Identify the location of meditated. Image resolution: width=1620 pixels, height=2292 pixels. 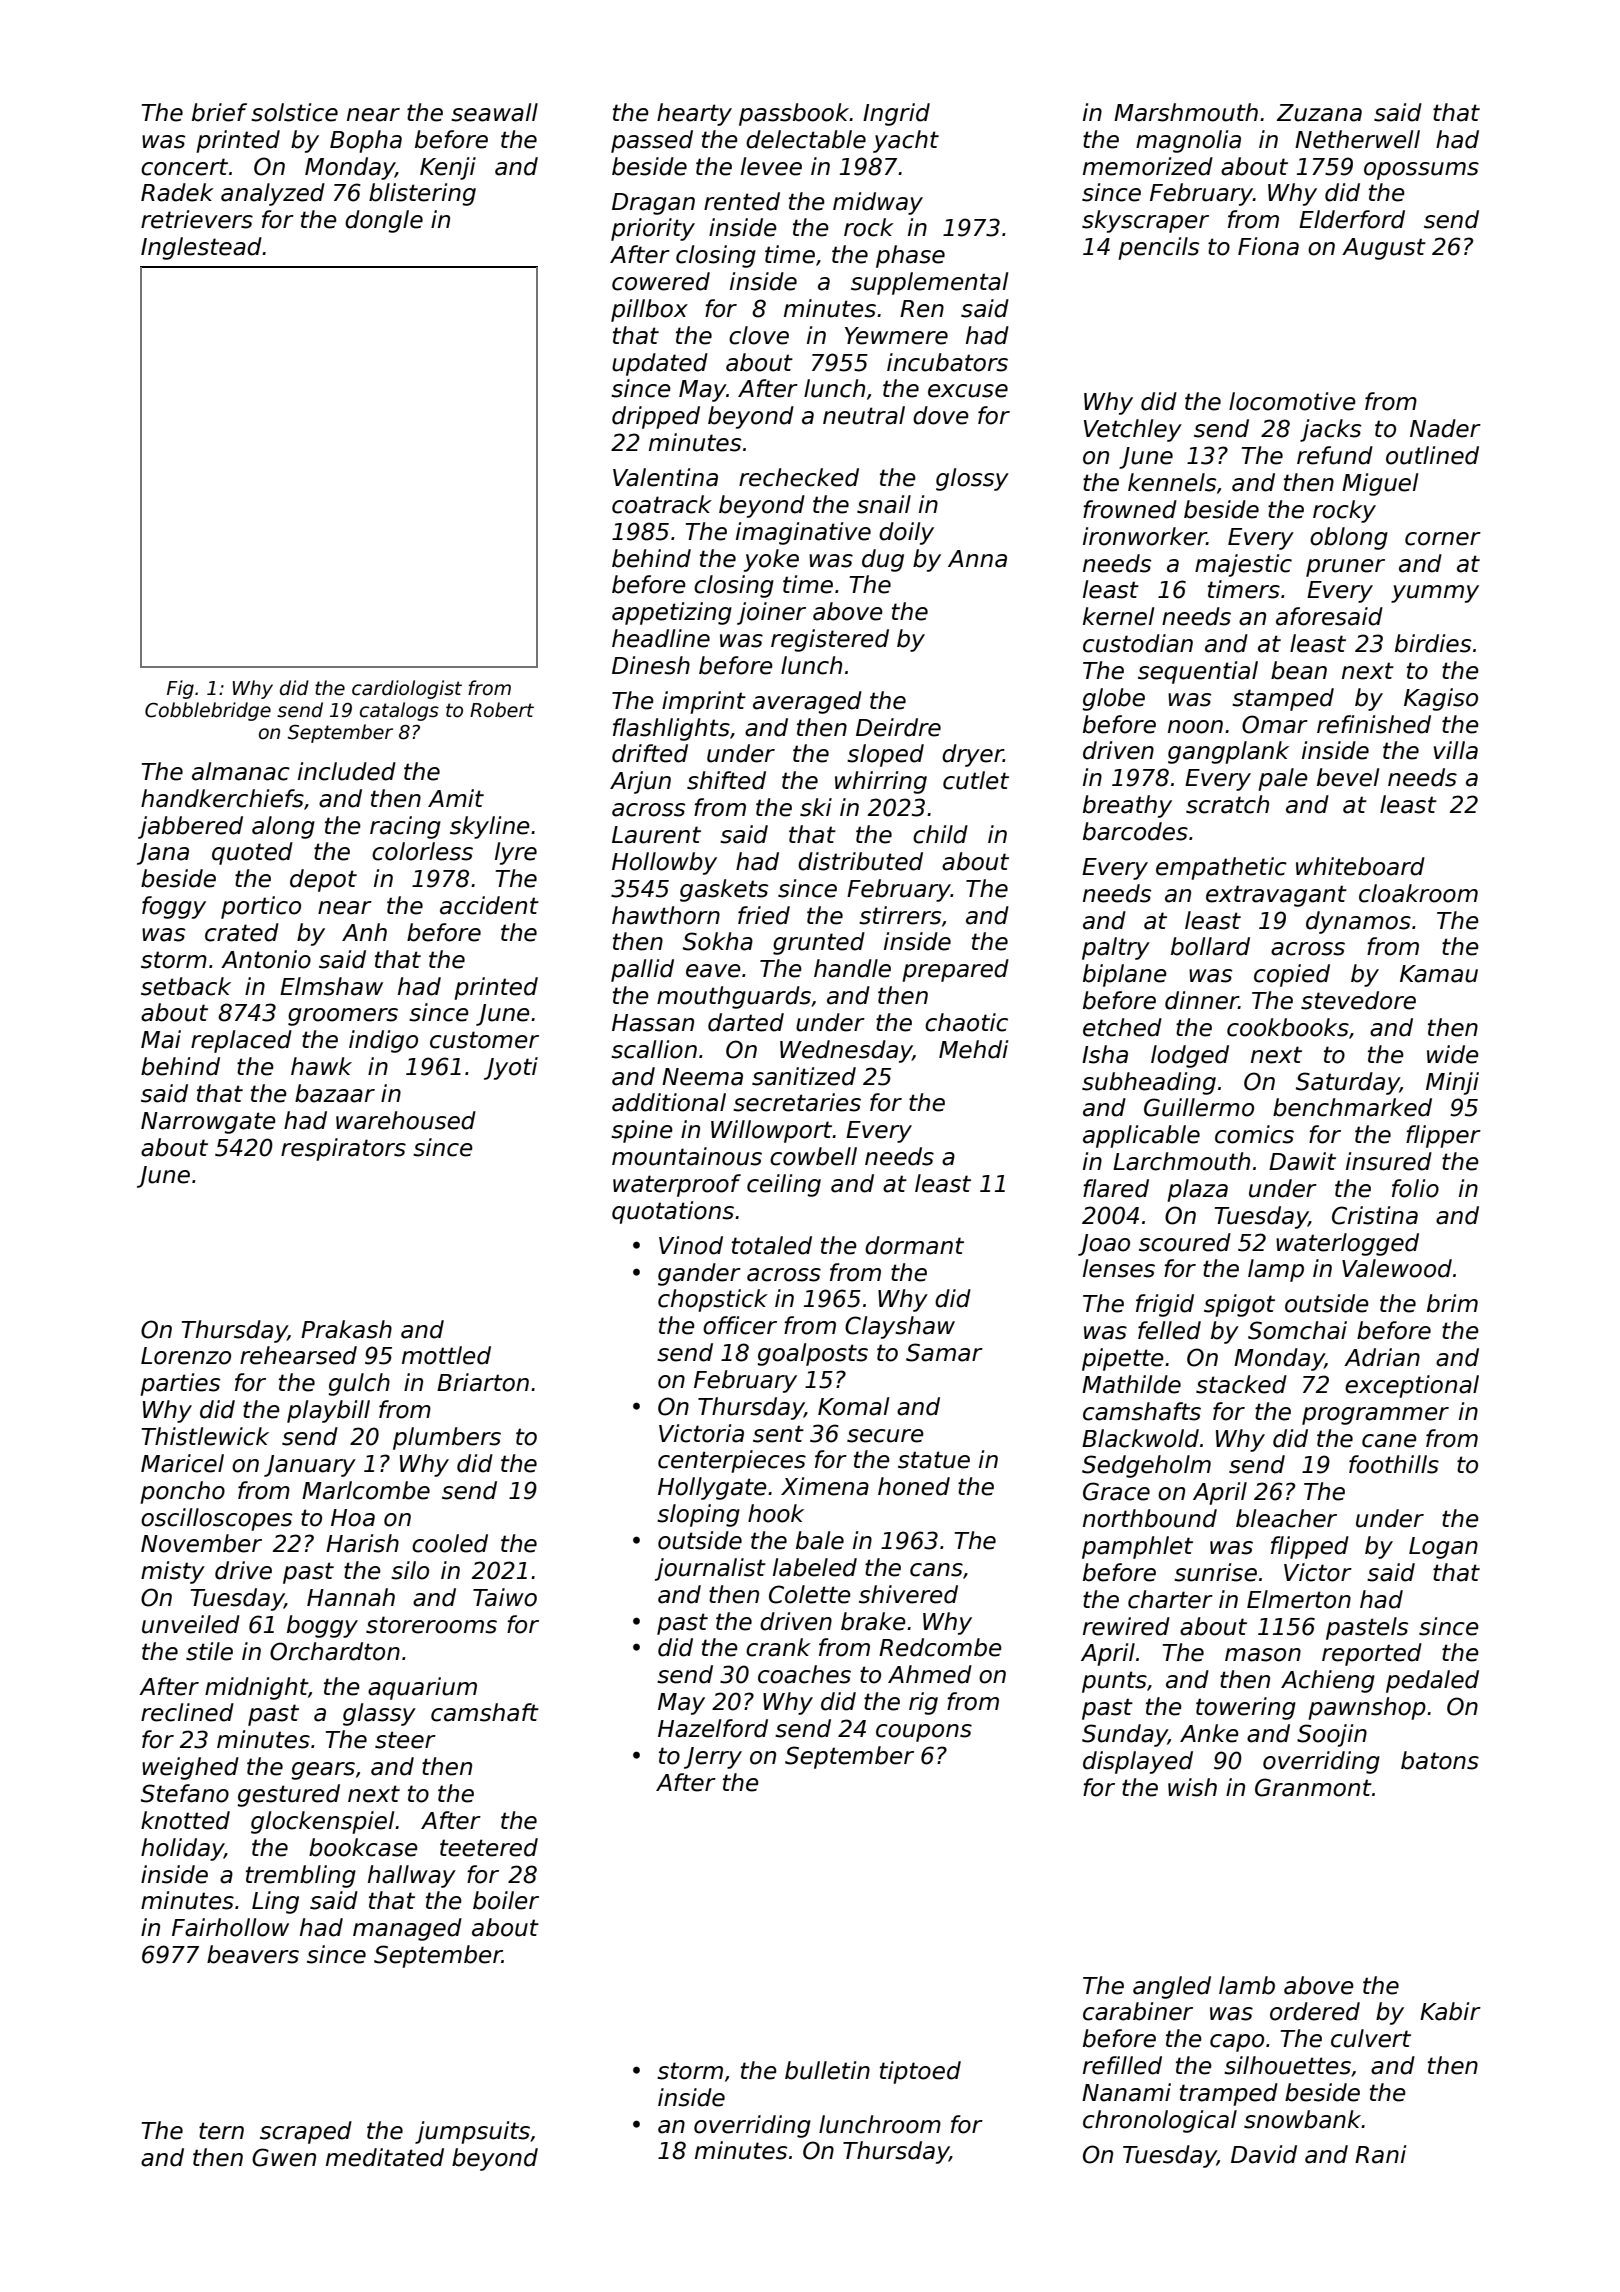
(385, 2157).
